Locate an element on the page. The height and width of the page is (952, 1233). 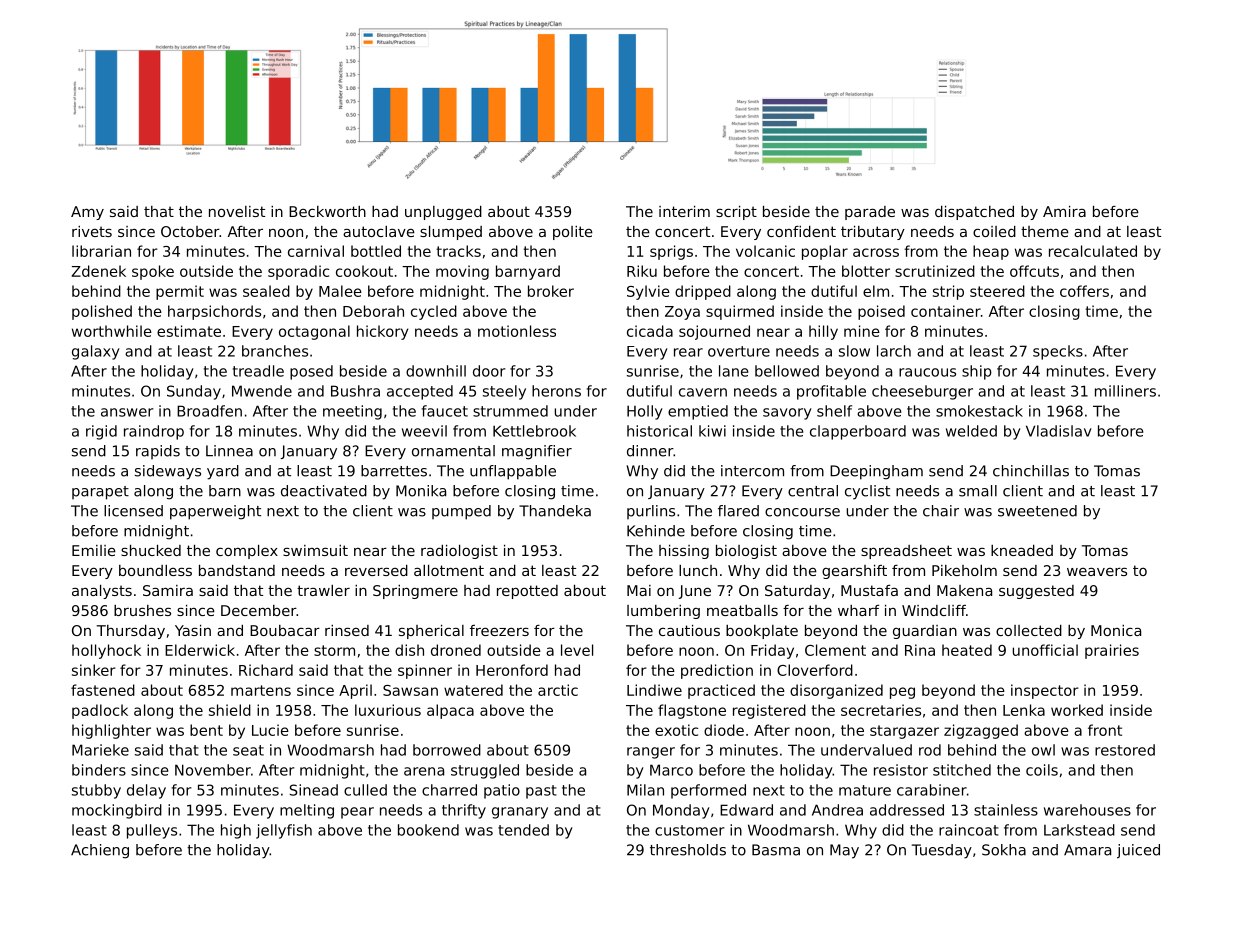
Amy is located at coordinates (87, 213).
